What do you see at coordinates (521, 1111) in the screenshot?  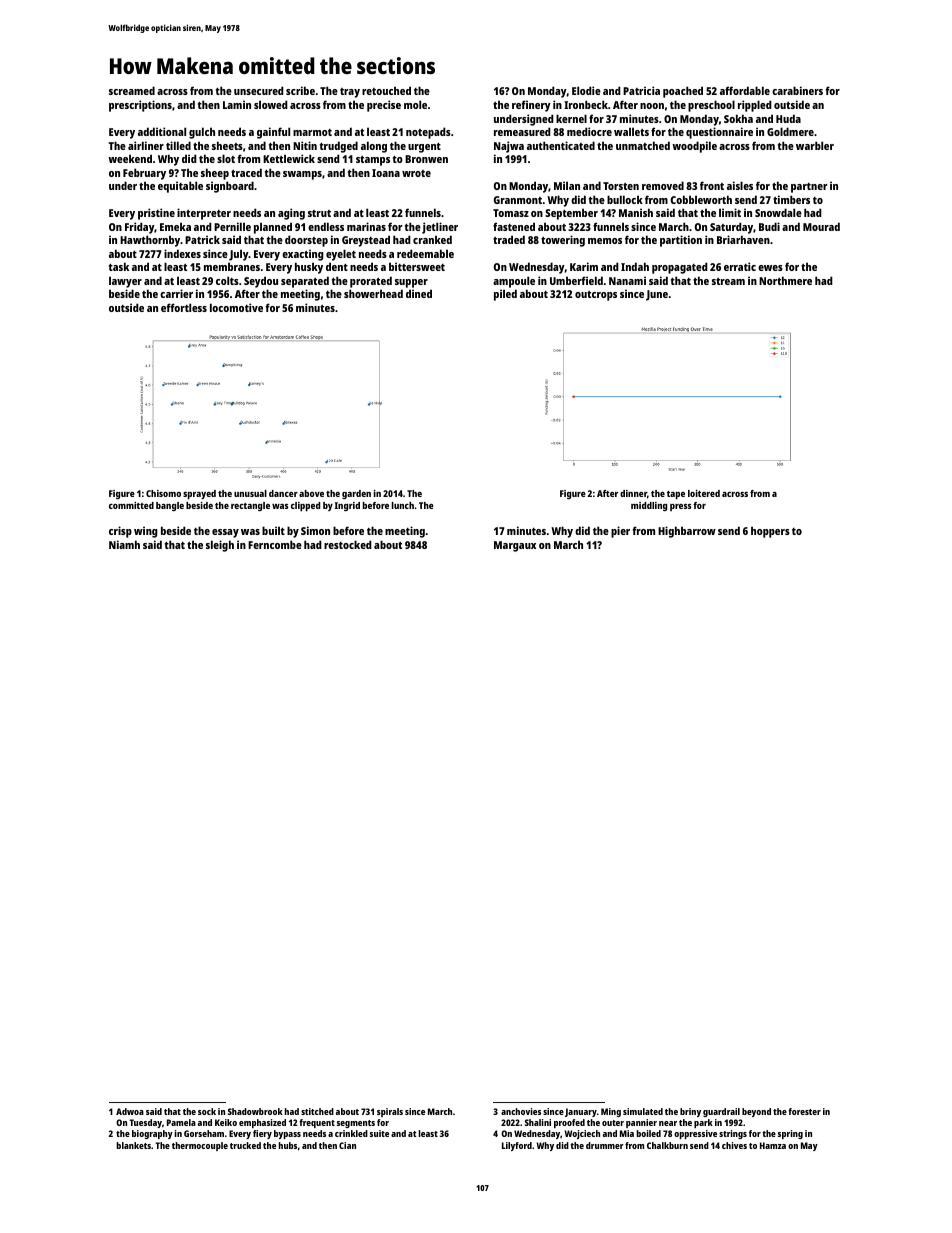 I see `anchovies` at bounding box center [521, 1111].
